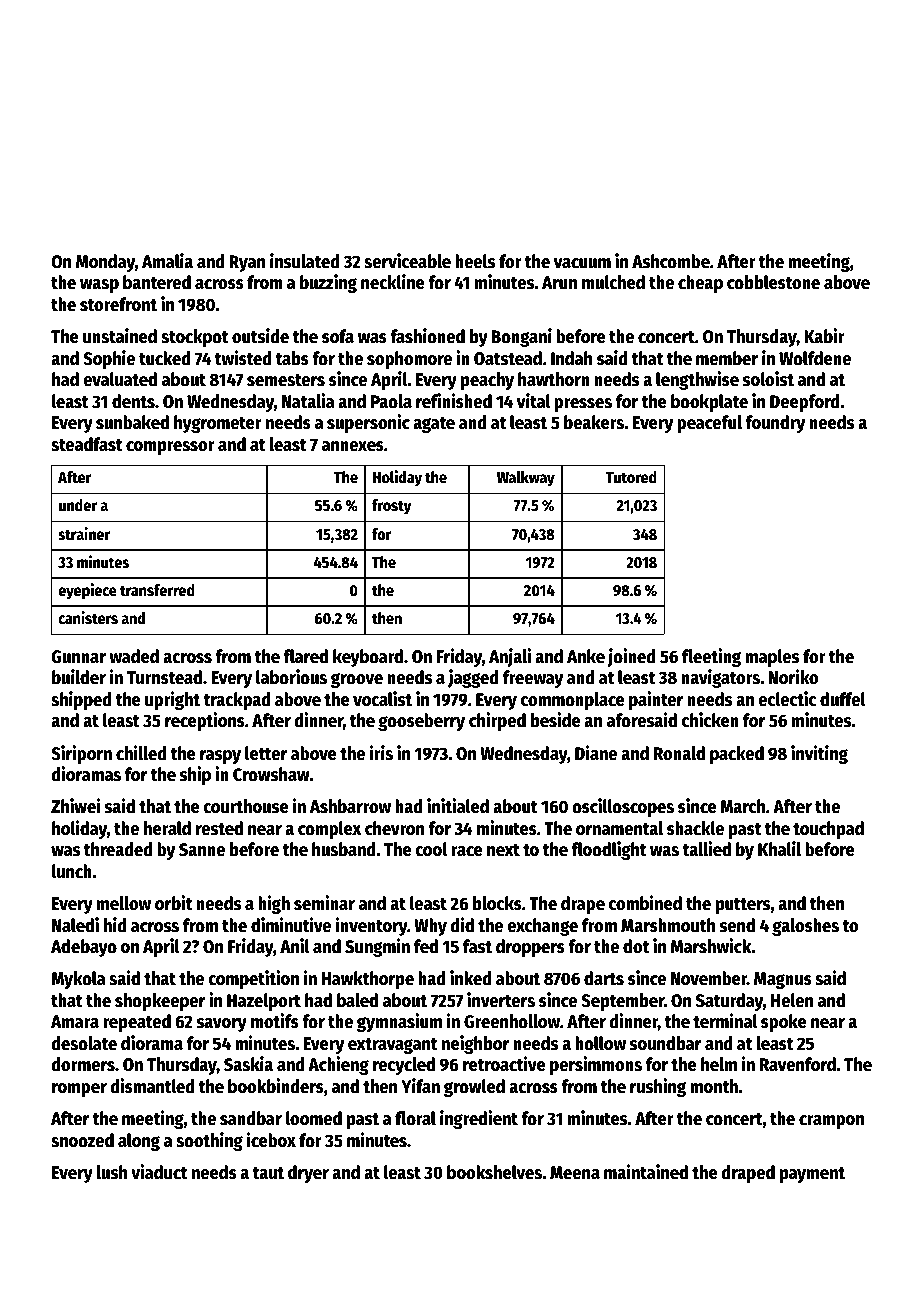 The width and height of the screenshot is (924, 1314). I want to click on Anjali, so click(510, 657).
